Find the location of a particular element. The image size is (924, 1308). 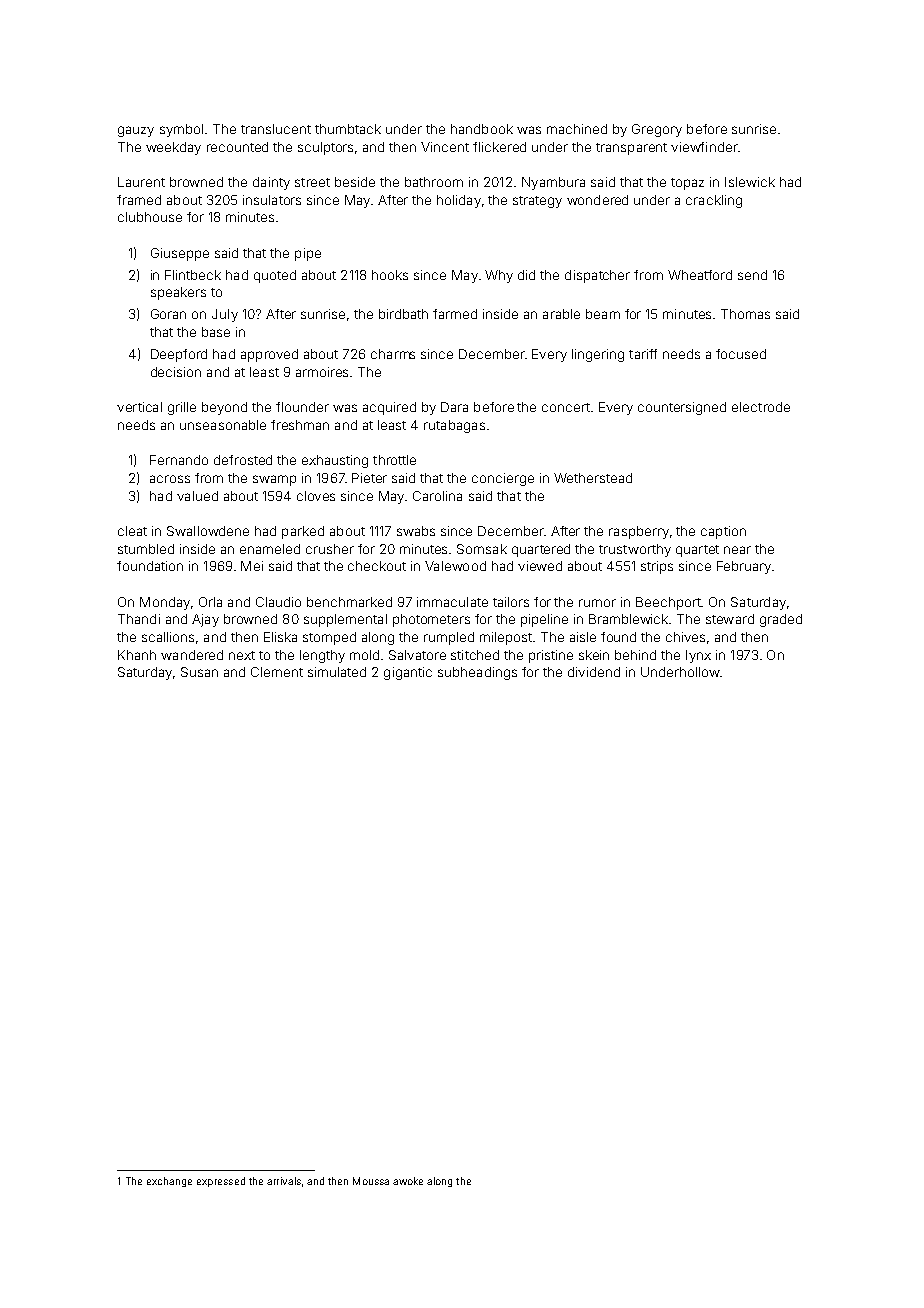

quoted is located at coordinates (275, 276).
